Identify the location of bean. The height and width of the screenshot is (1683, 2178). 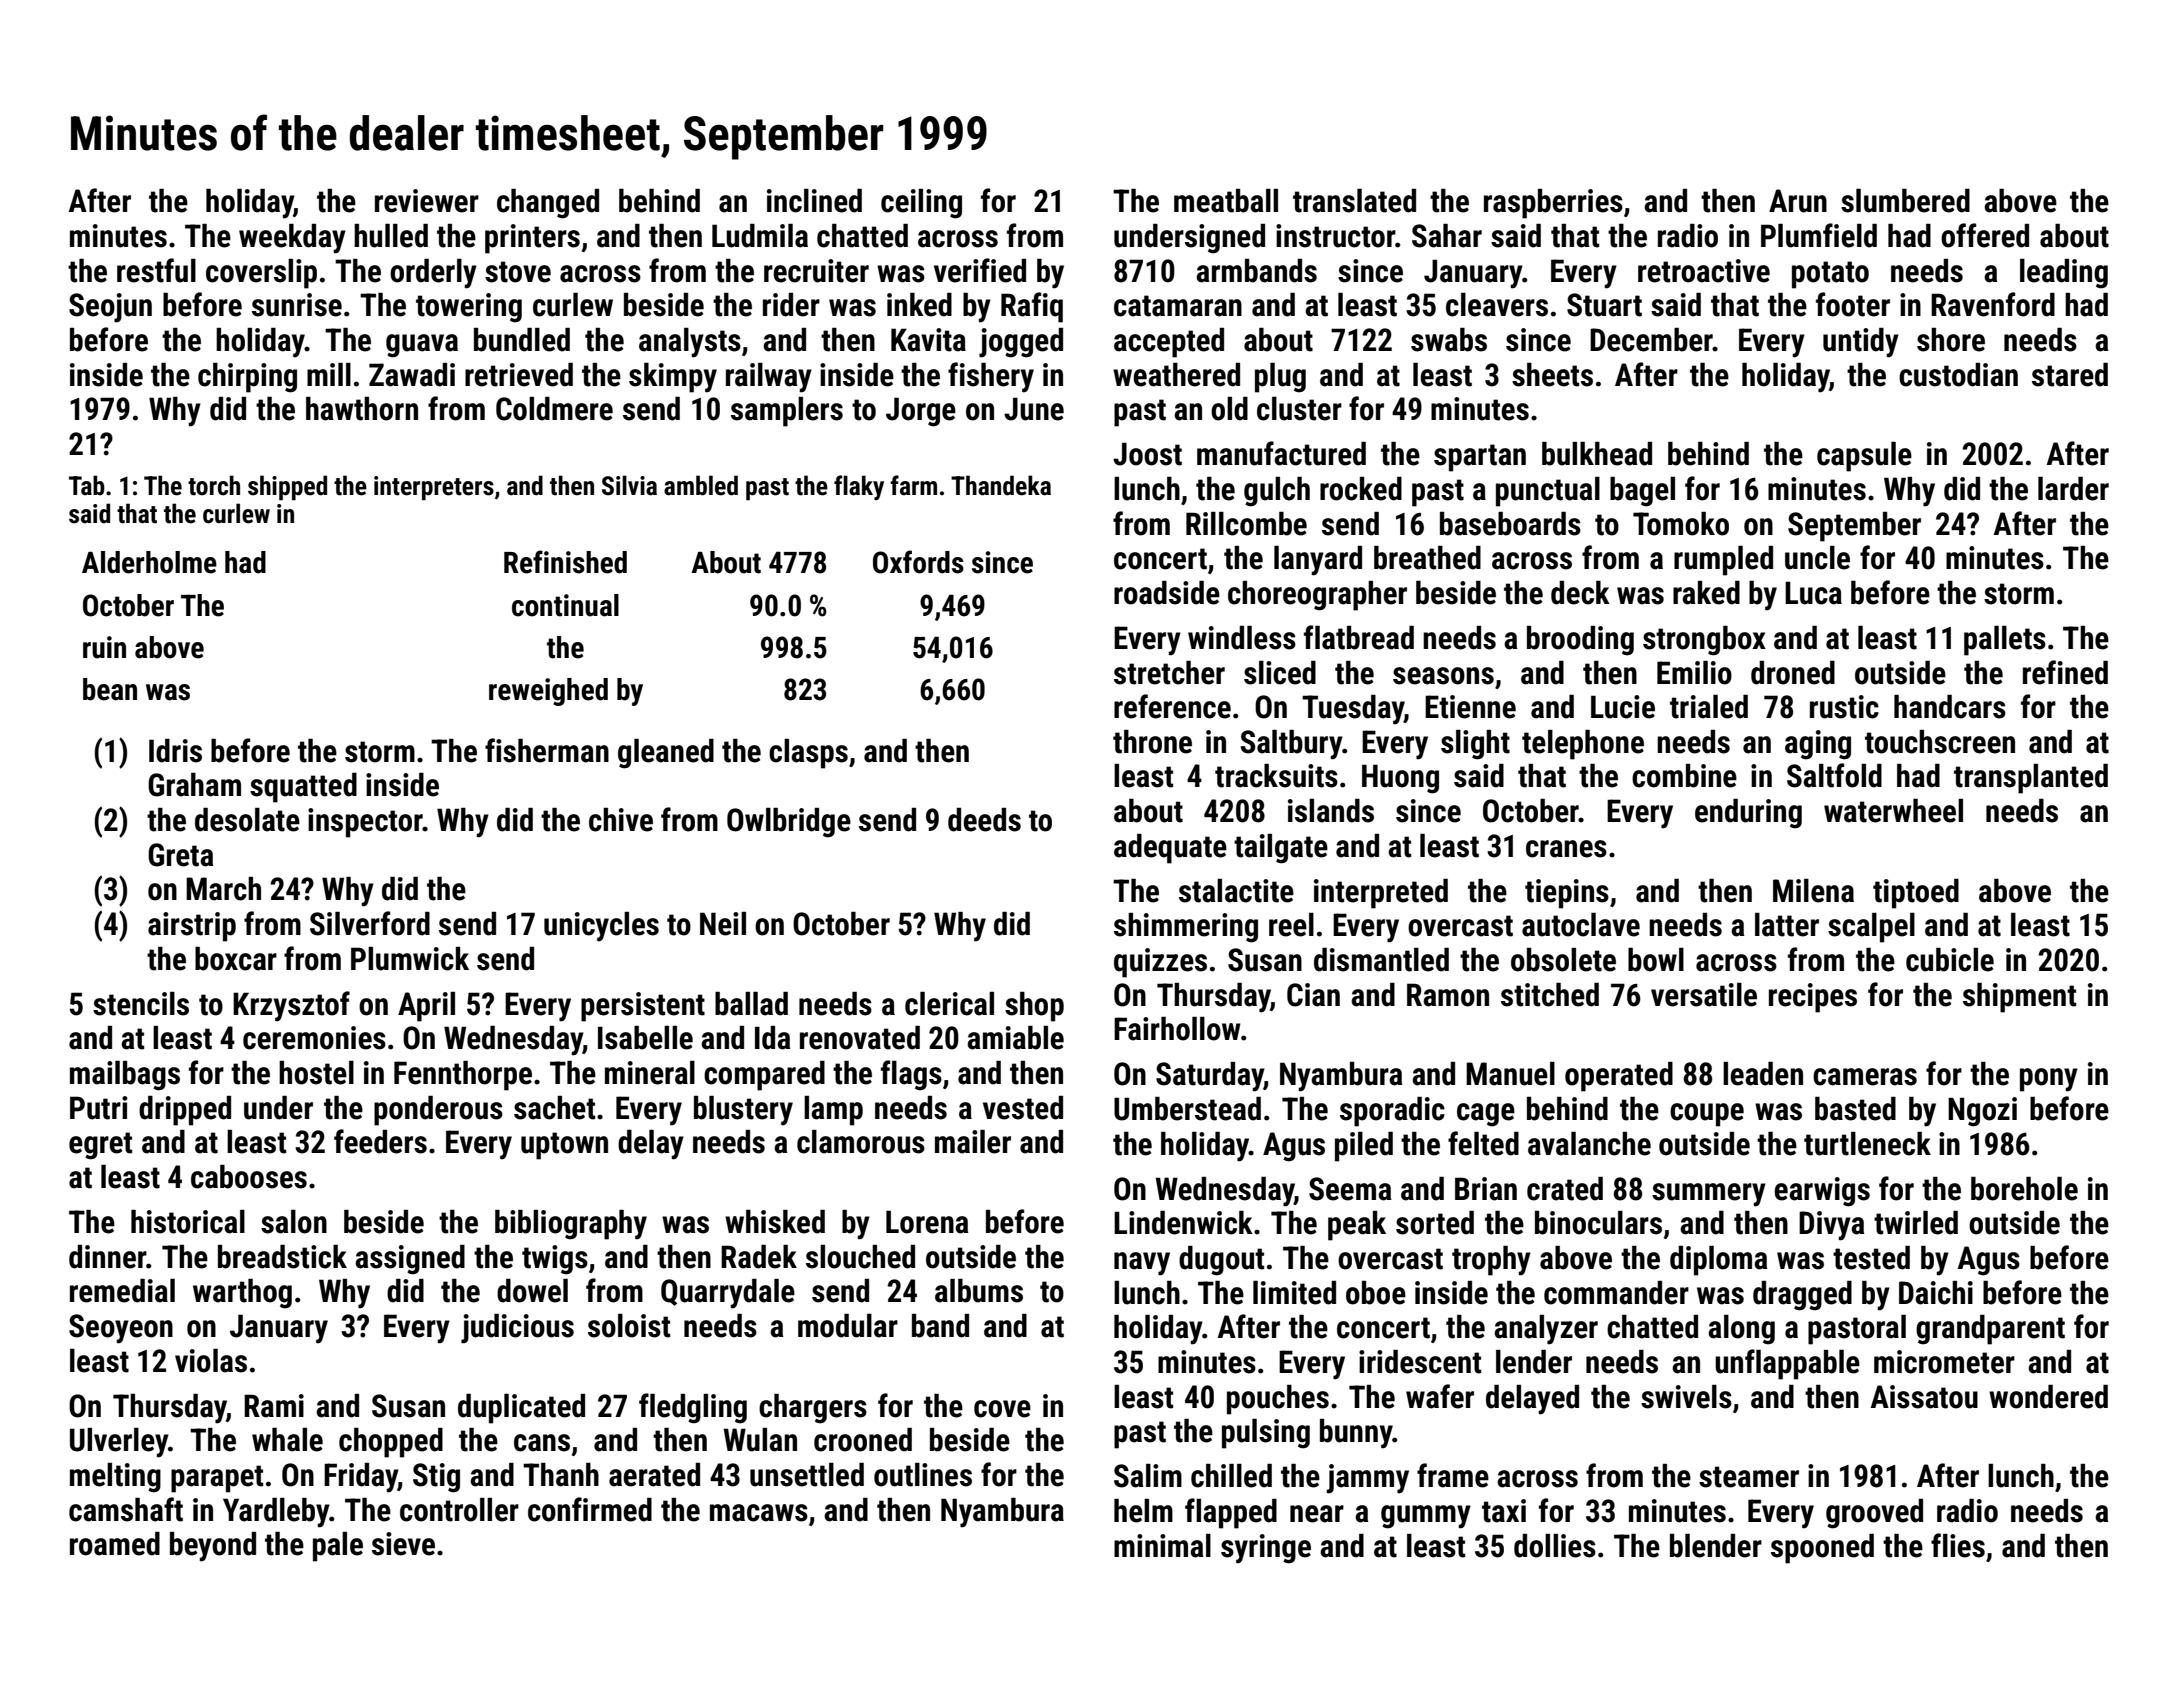
(110, 689).
